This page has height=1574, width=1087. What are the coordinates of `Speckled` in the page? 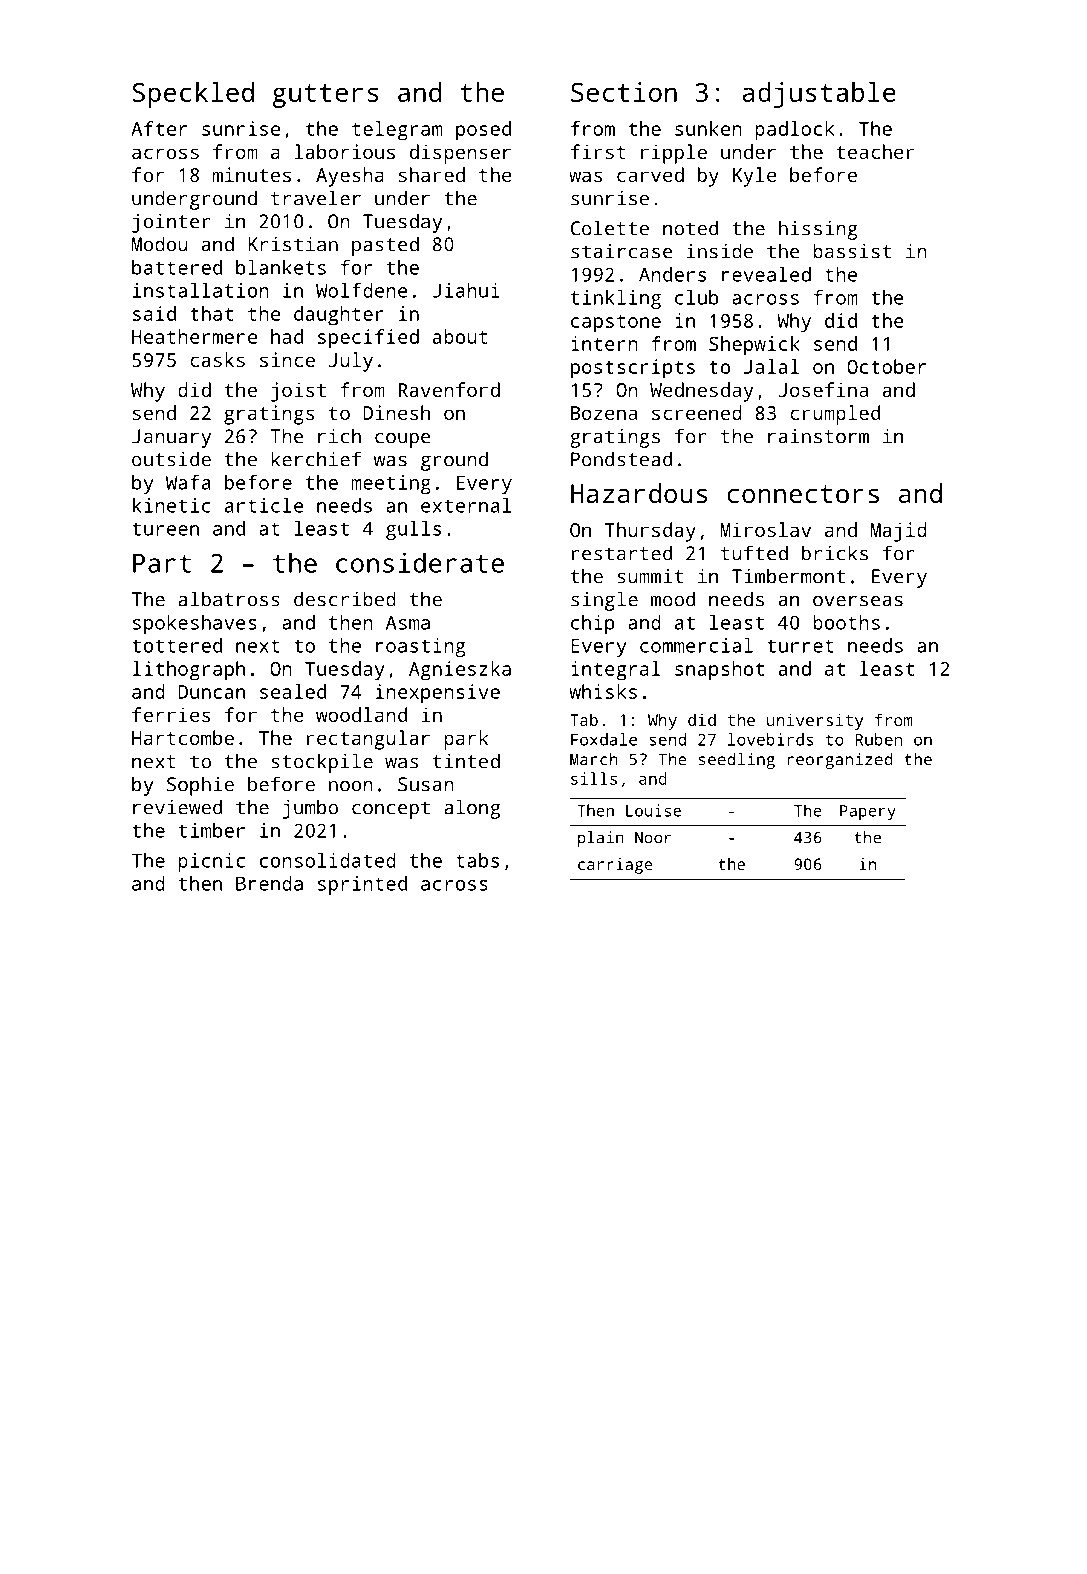 It's located at (193, 95).
